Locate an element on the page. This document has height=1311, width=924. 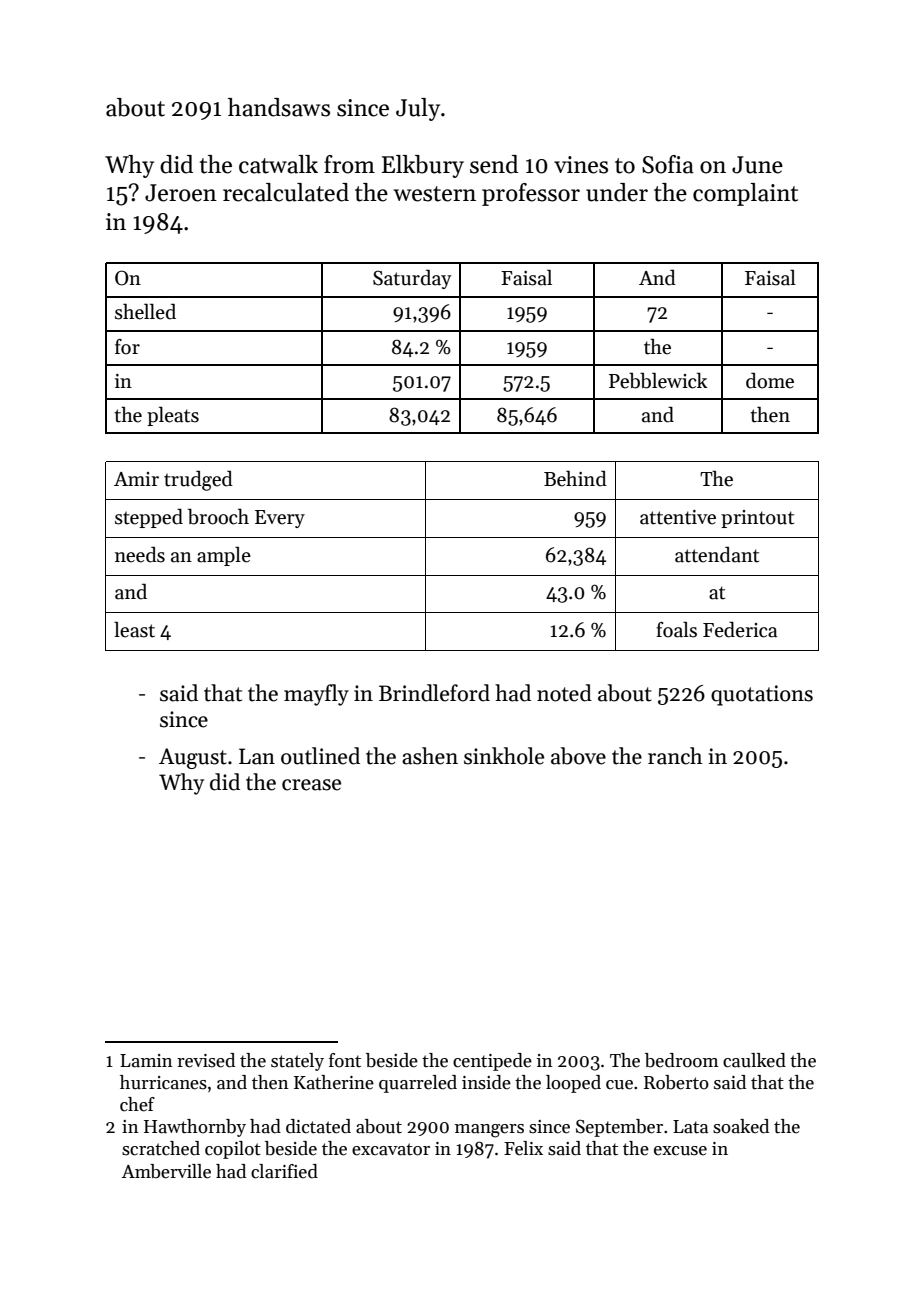
mayfly is located at coordinates (316, 695).
